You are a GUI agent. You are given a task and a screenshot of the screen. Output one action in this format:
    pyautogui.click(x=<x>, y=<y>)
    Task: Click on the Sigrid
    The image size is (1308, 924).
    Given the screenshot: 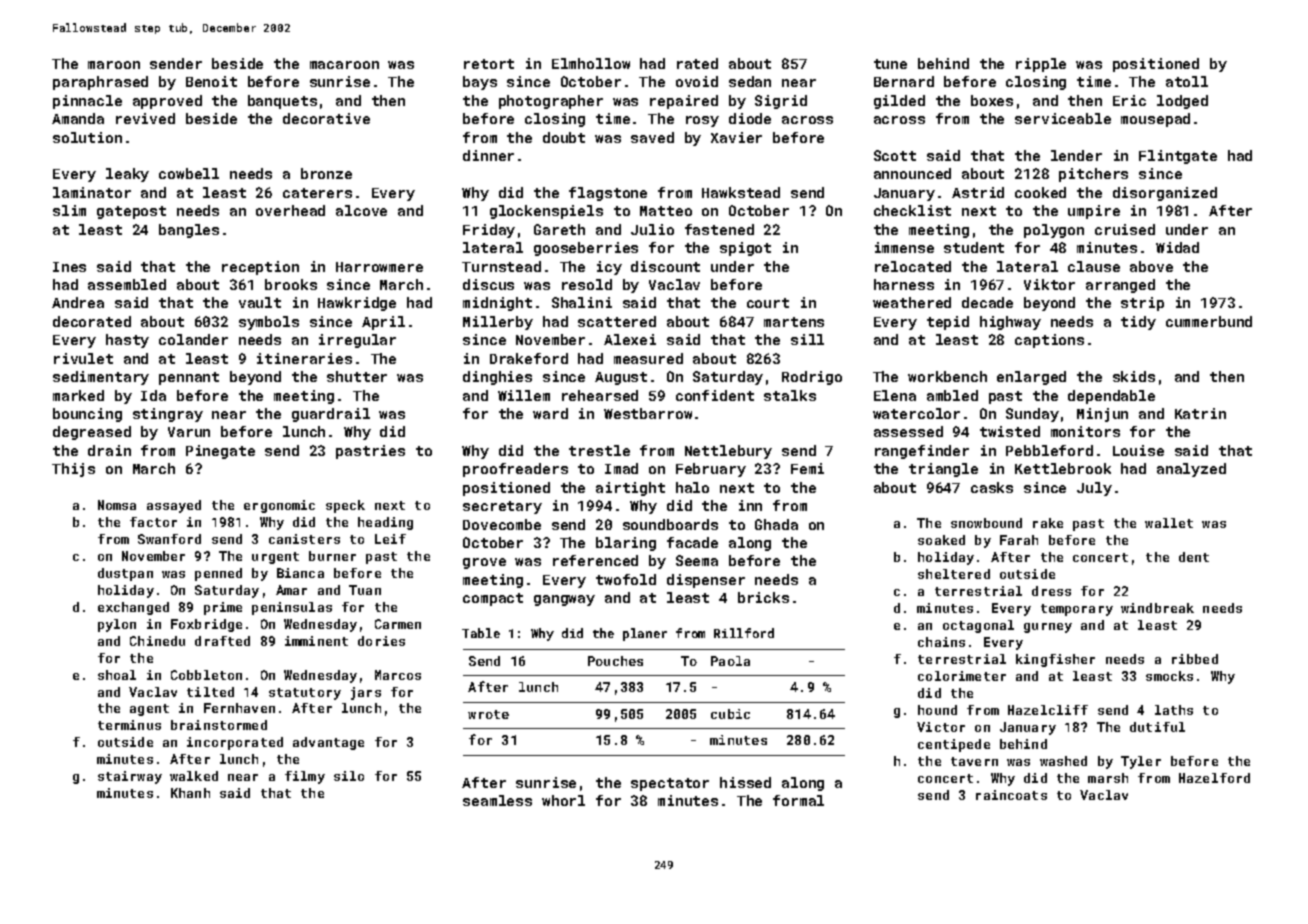 What is the action you would take?
    pyautogui.click(x=781, y=102)
